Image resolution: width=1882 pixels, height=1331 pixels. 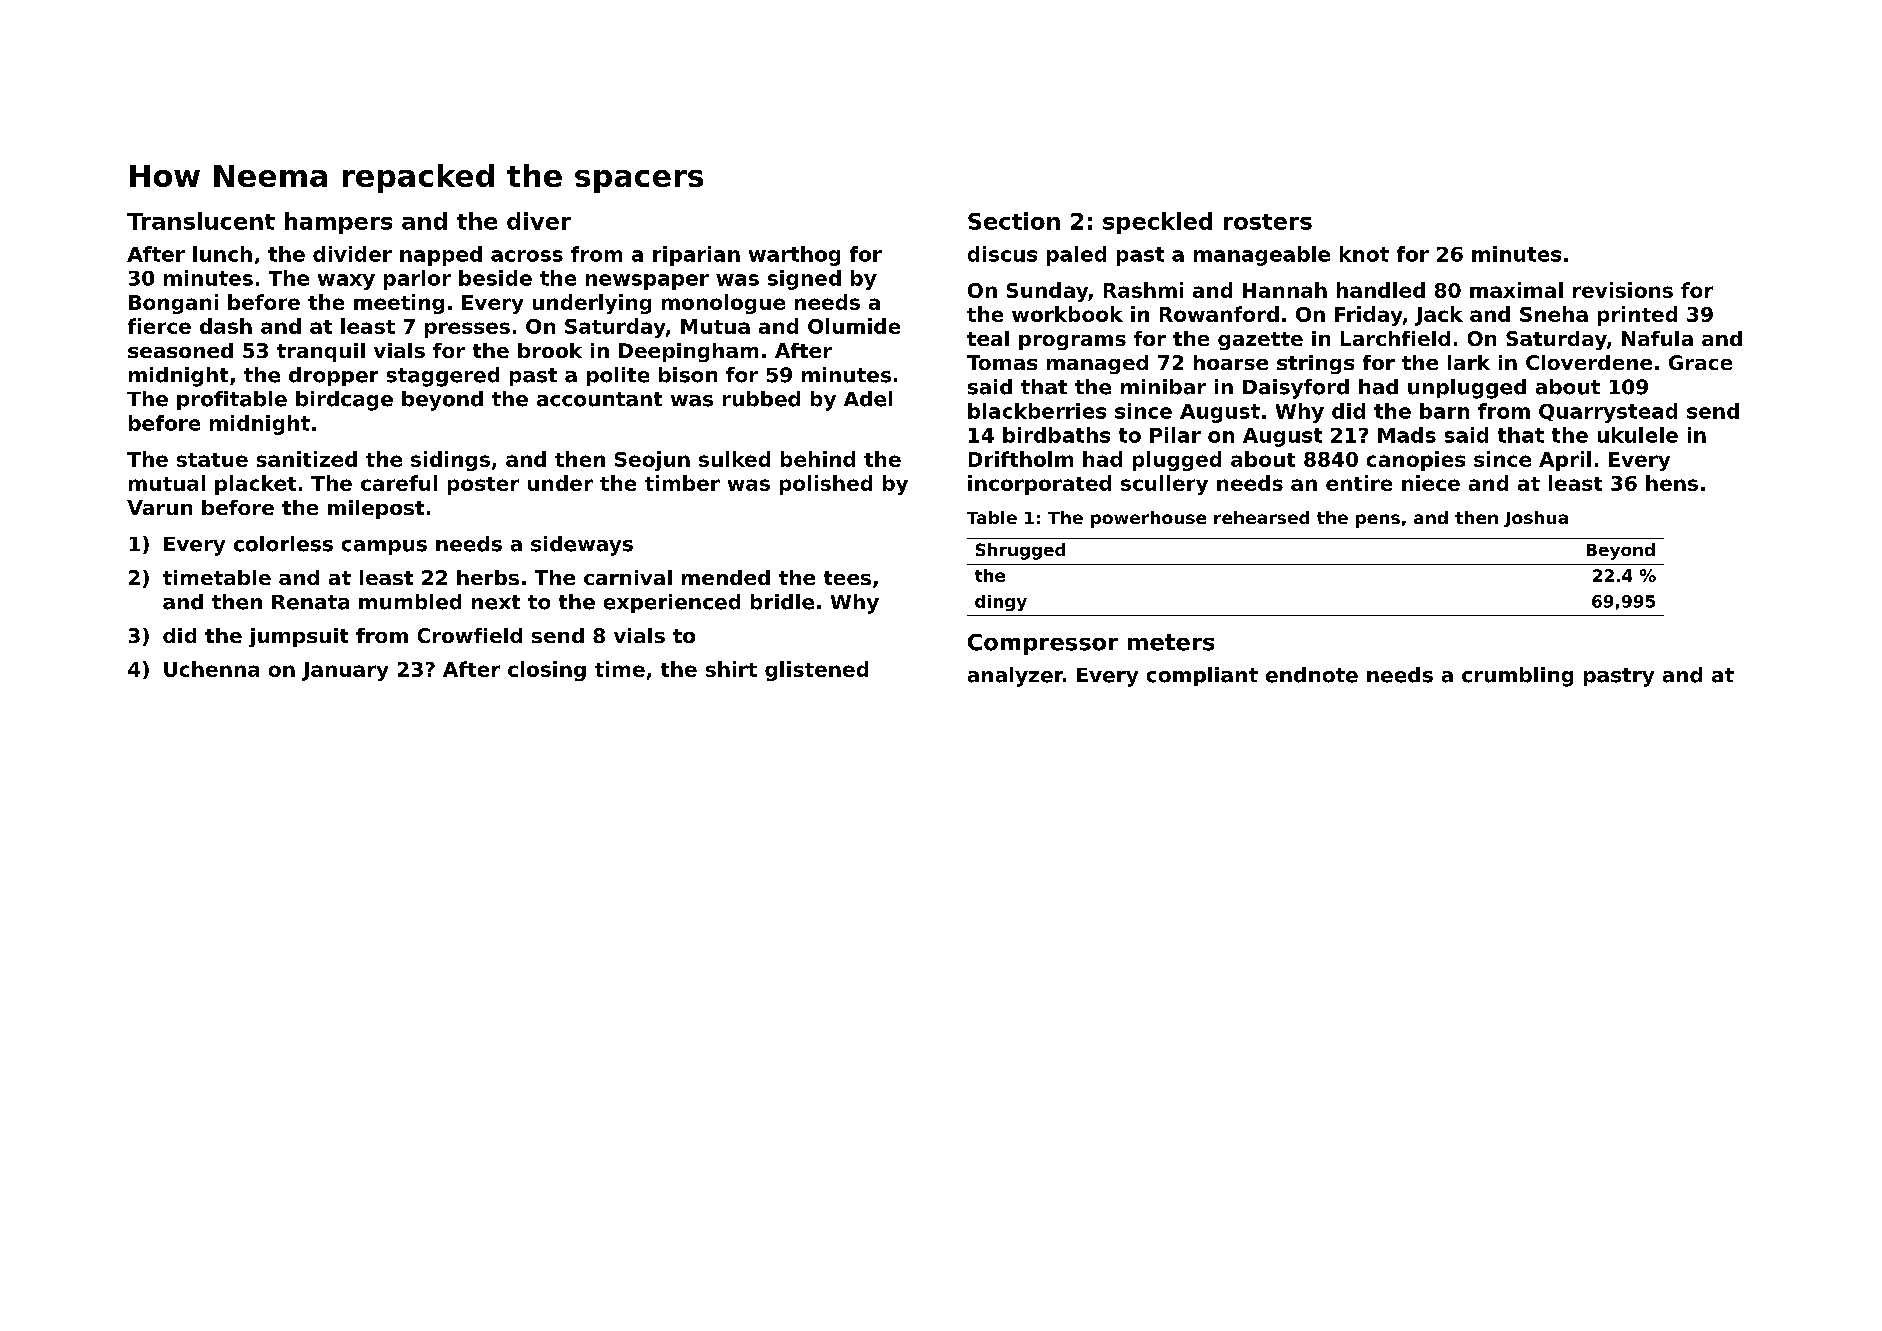 I want to click on crumbling, so click(x=1517, y=677).
